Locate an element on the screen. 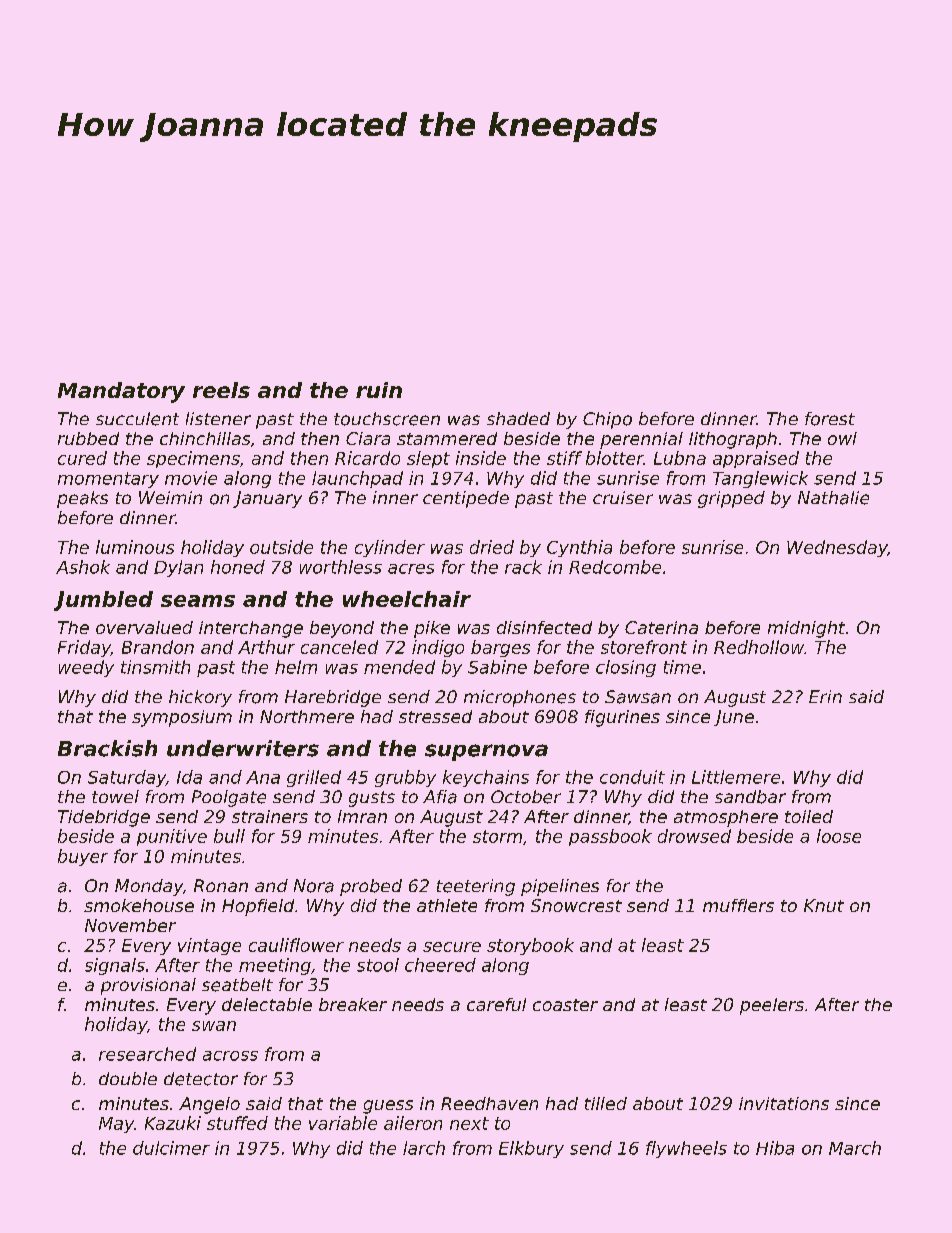 Image resolution: width=952 pixels, height=1233 pixels. ruin is located at coordinates (379, 390).
